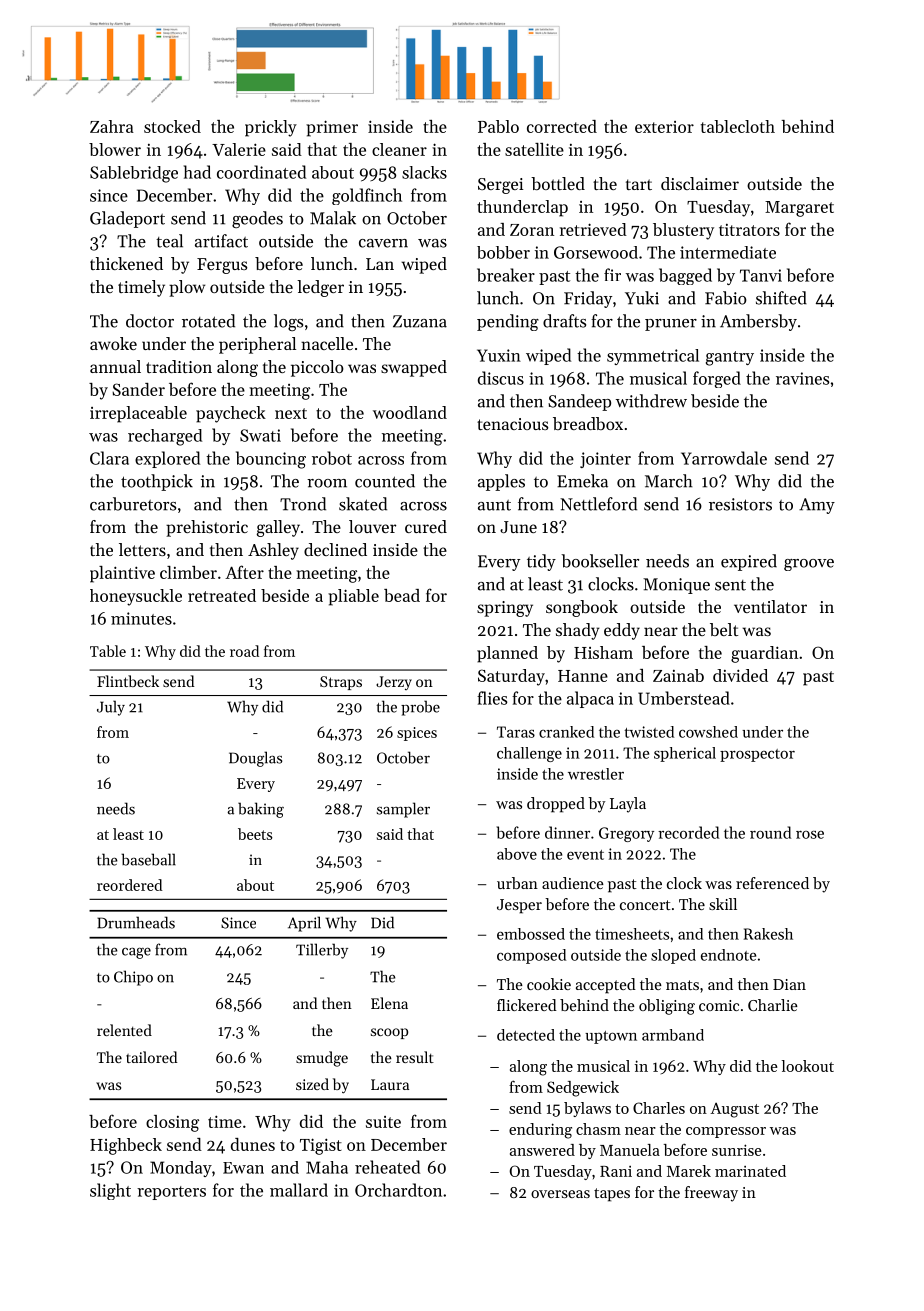 This screenshot has height=1311, width=924. What do you see at coordinates (136, 922) in the screenshot?
I see `Drumheads` at bounding box center [136, 922].
